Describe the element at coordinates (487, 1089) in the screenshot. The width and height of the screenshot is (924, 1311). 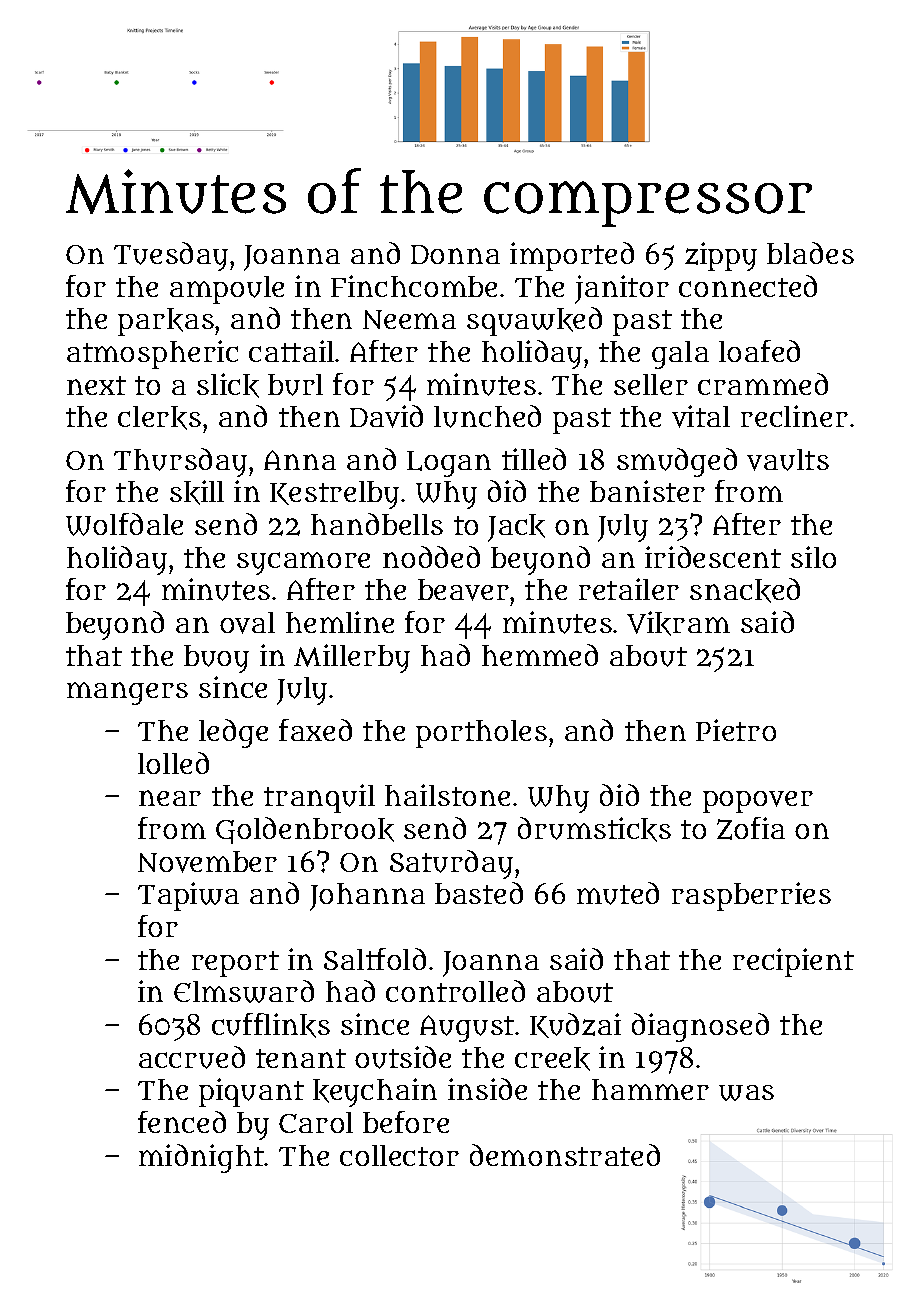
I see `inside` at that location.
